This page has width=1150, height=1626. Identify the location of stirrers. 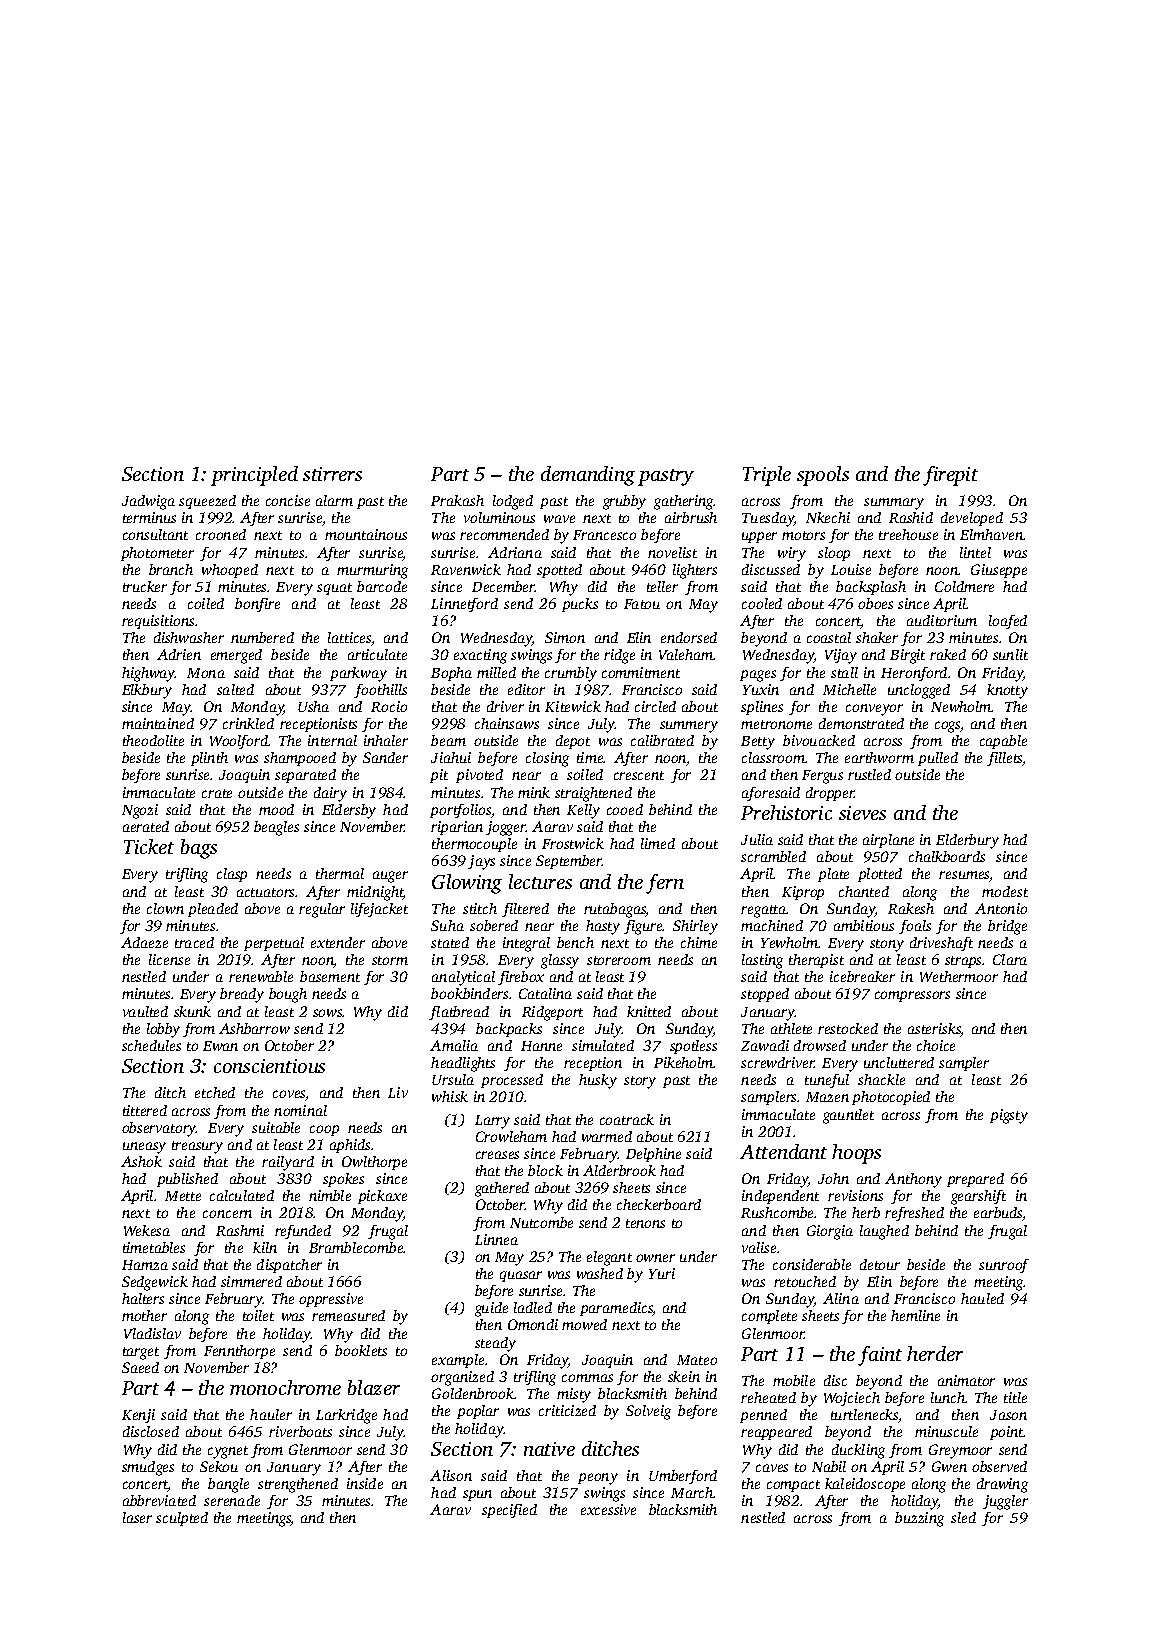
(332, 474).
